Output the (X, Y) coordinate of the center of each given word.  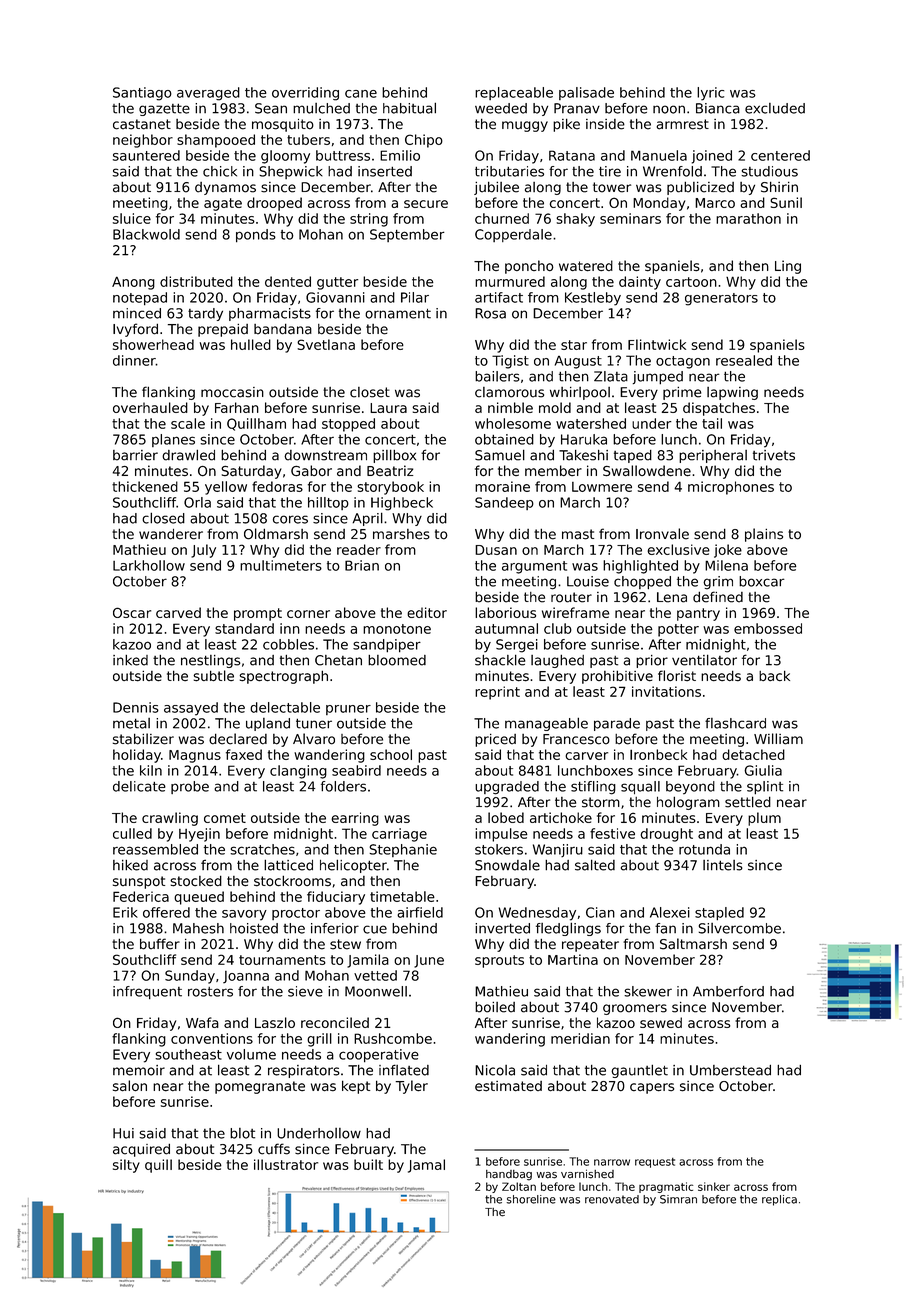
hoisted (254, 928)
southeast (188, 1054)
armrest (682, 124)
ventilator (704, 660)
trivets (774, 455)
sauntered (146, 155)
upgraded (507, 788)
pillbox (394, 456)
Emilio (400, 155)
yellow (226, 488)
